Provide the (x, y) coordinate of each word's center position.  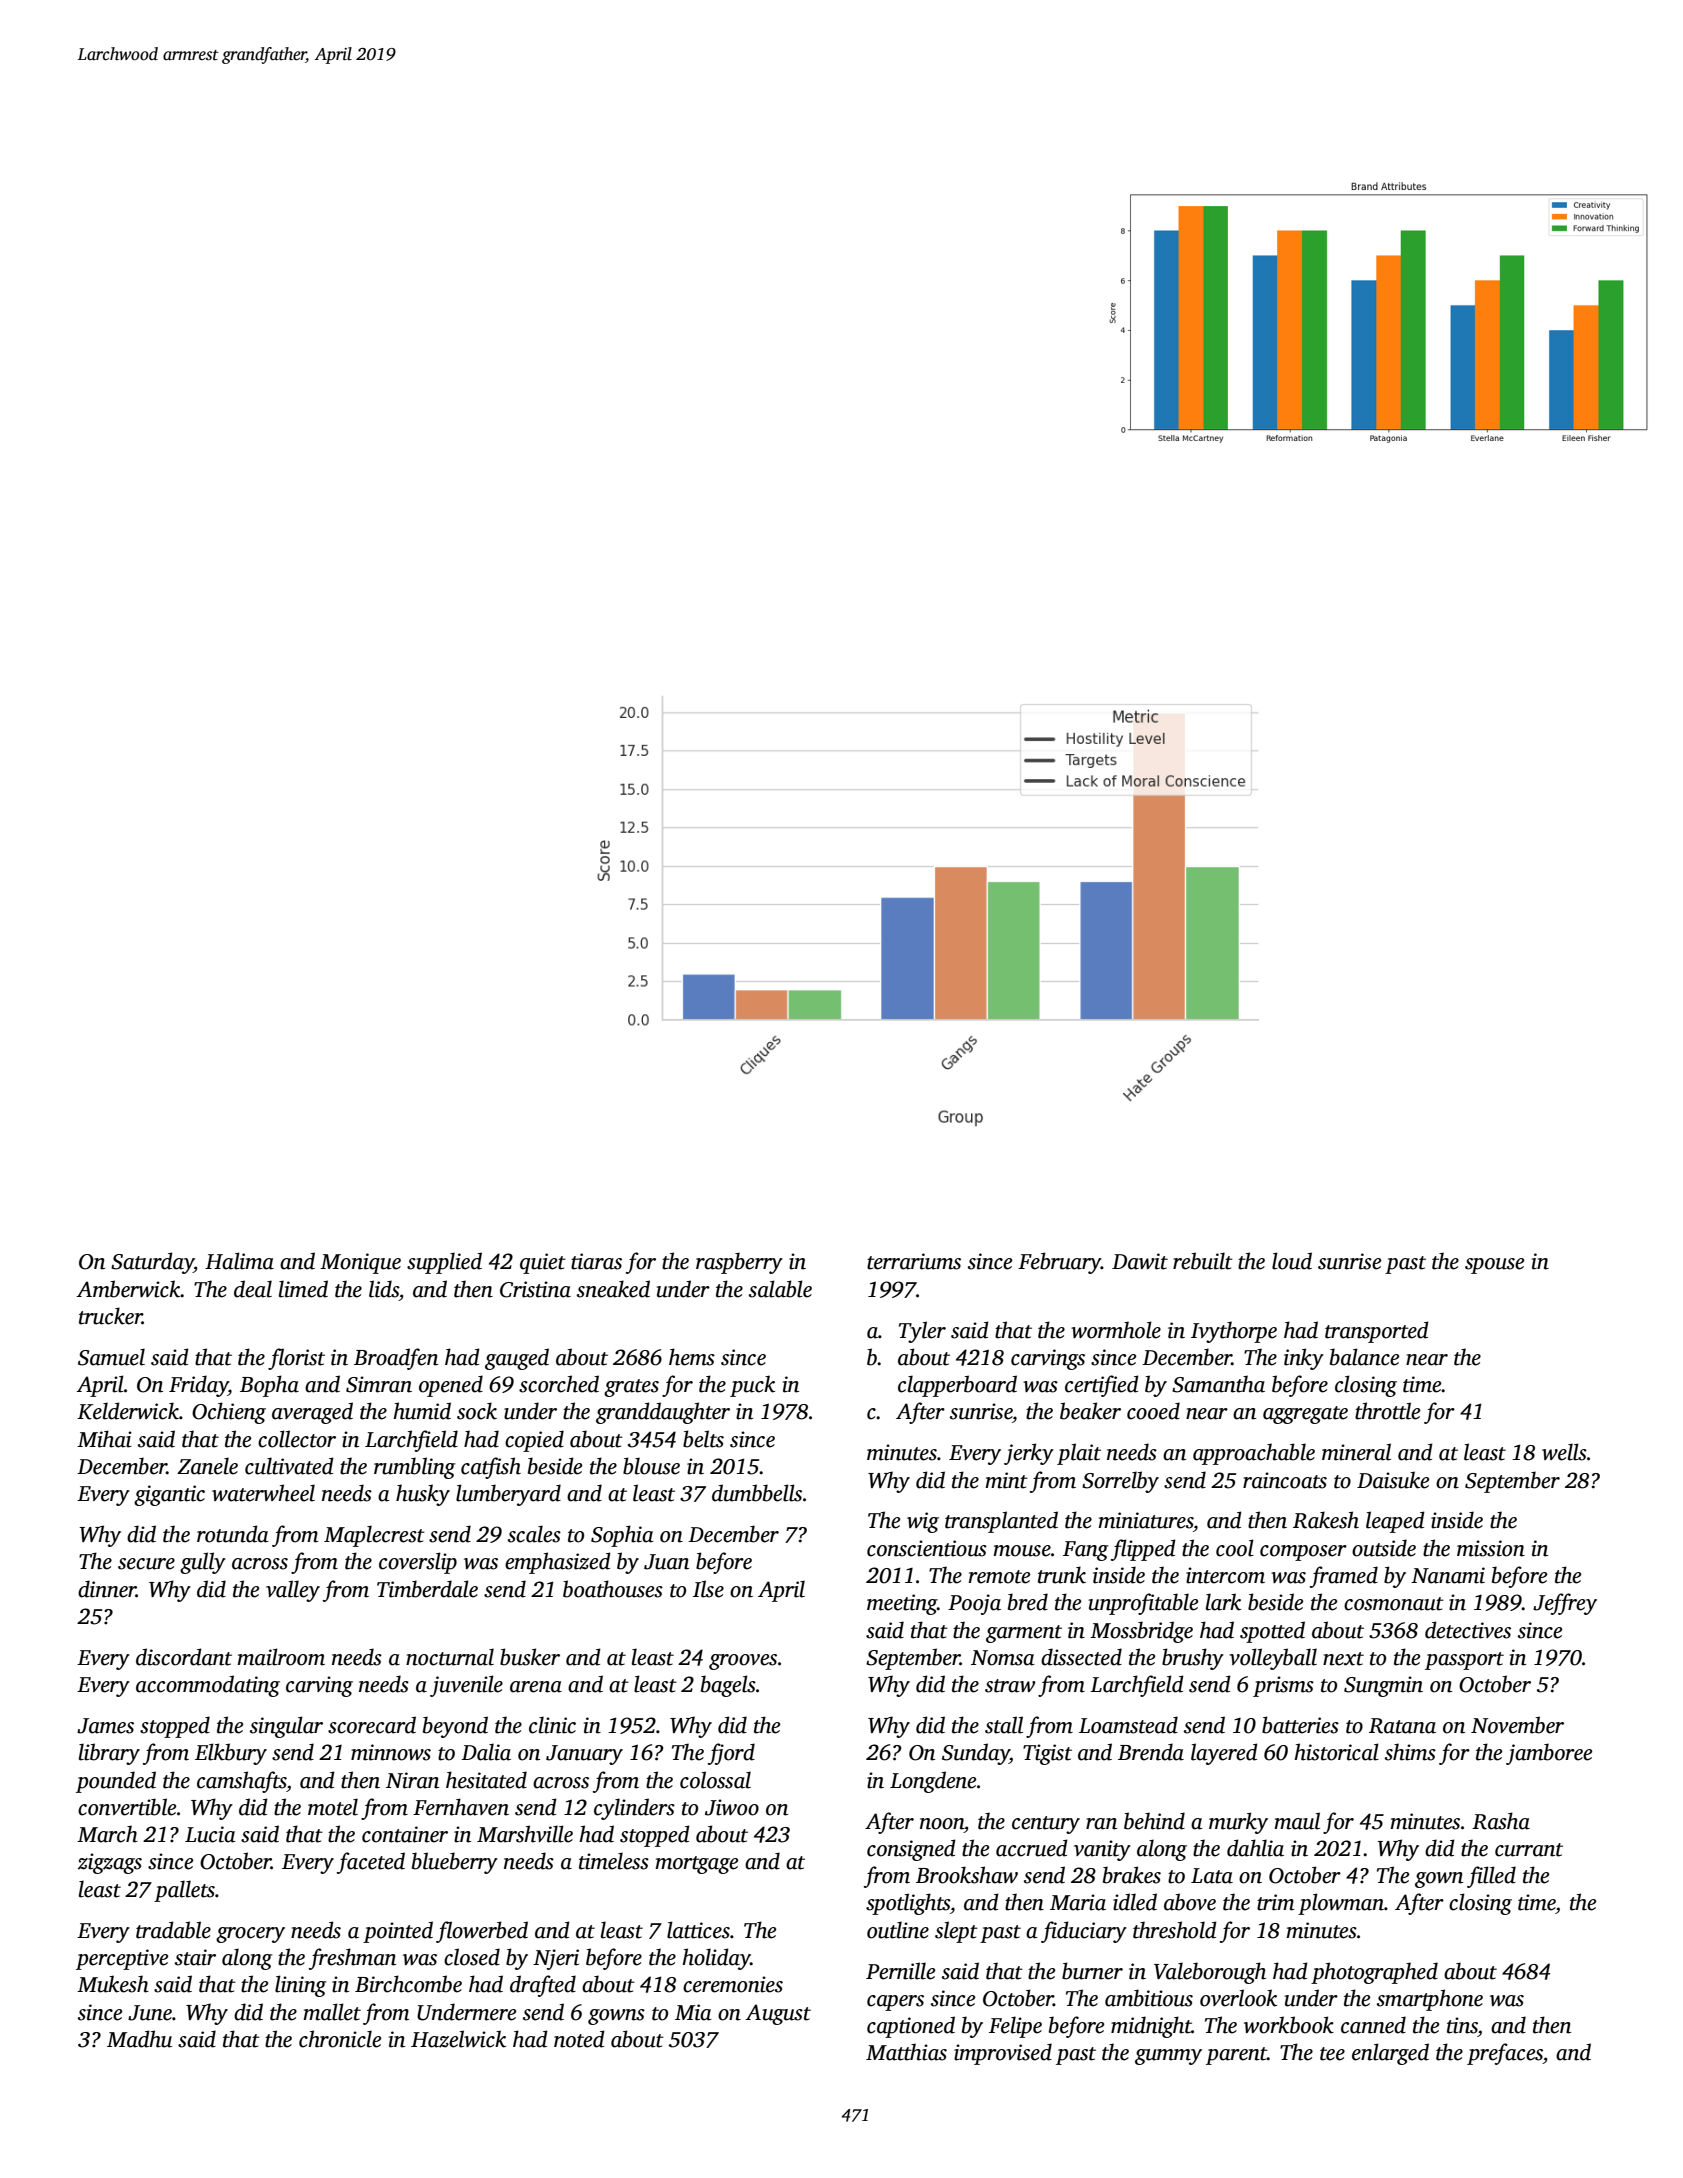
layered (1224, 1754)
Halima (239, 1261)
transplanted (1001, 1522)
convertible (127, 1807)
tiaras (596, 1261)
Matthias (906, 2052)
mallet (332, 2012)
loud (1292, 1261)
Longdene (933, 1782)
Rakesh (1326, 1520)
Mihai (104, 1439)
